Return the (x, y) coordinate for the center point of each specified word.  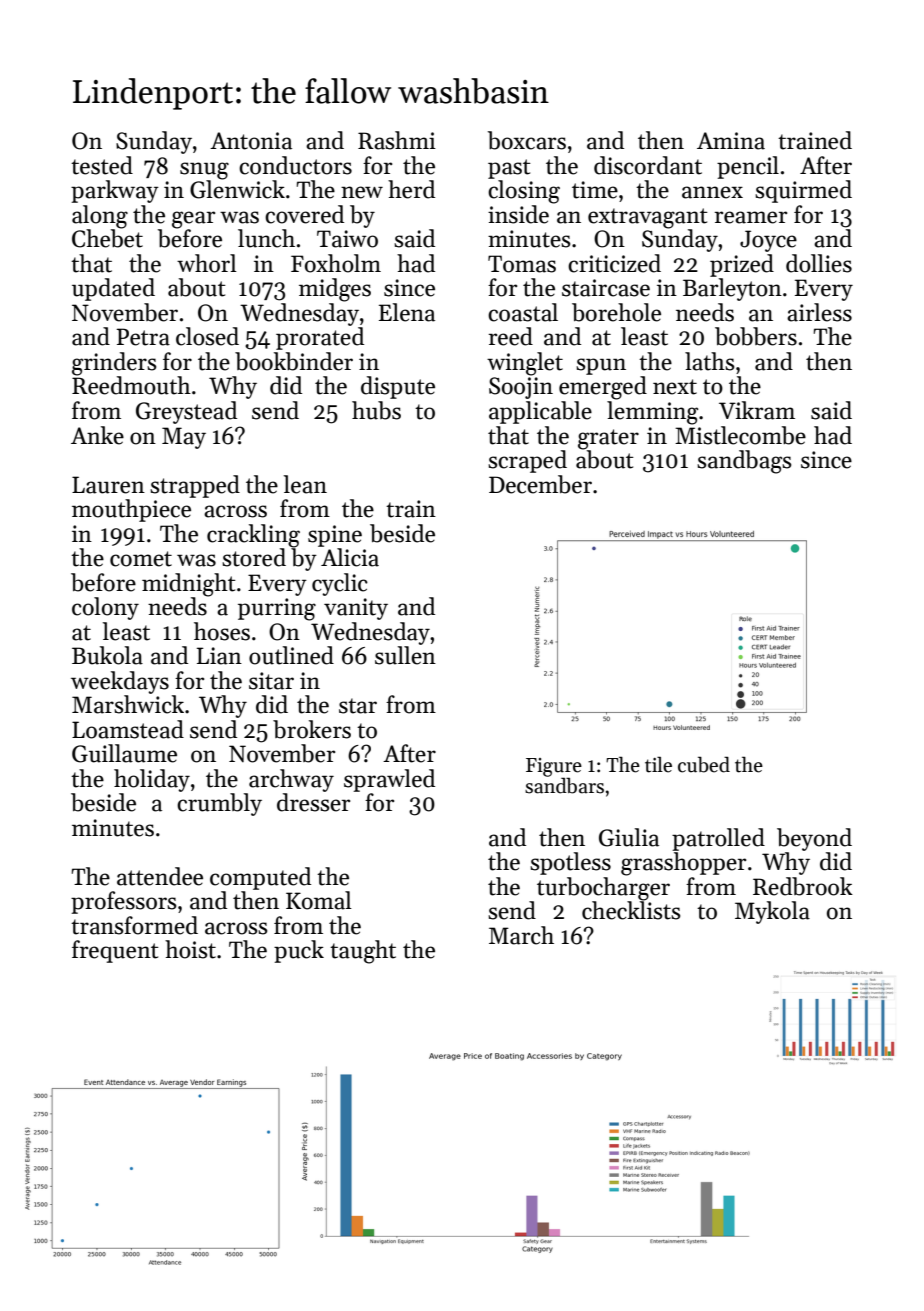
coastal (523, 312)
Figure (554, 768)
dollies (819, 263)
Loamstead (128, 729)
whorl (207, 263)
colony (105, 608)
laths (709, 361)
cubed (704, 764)
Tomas (522, 264)
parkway (115, 191)
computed (260, 878)
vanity (356, 609)
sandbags (744, 462)
